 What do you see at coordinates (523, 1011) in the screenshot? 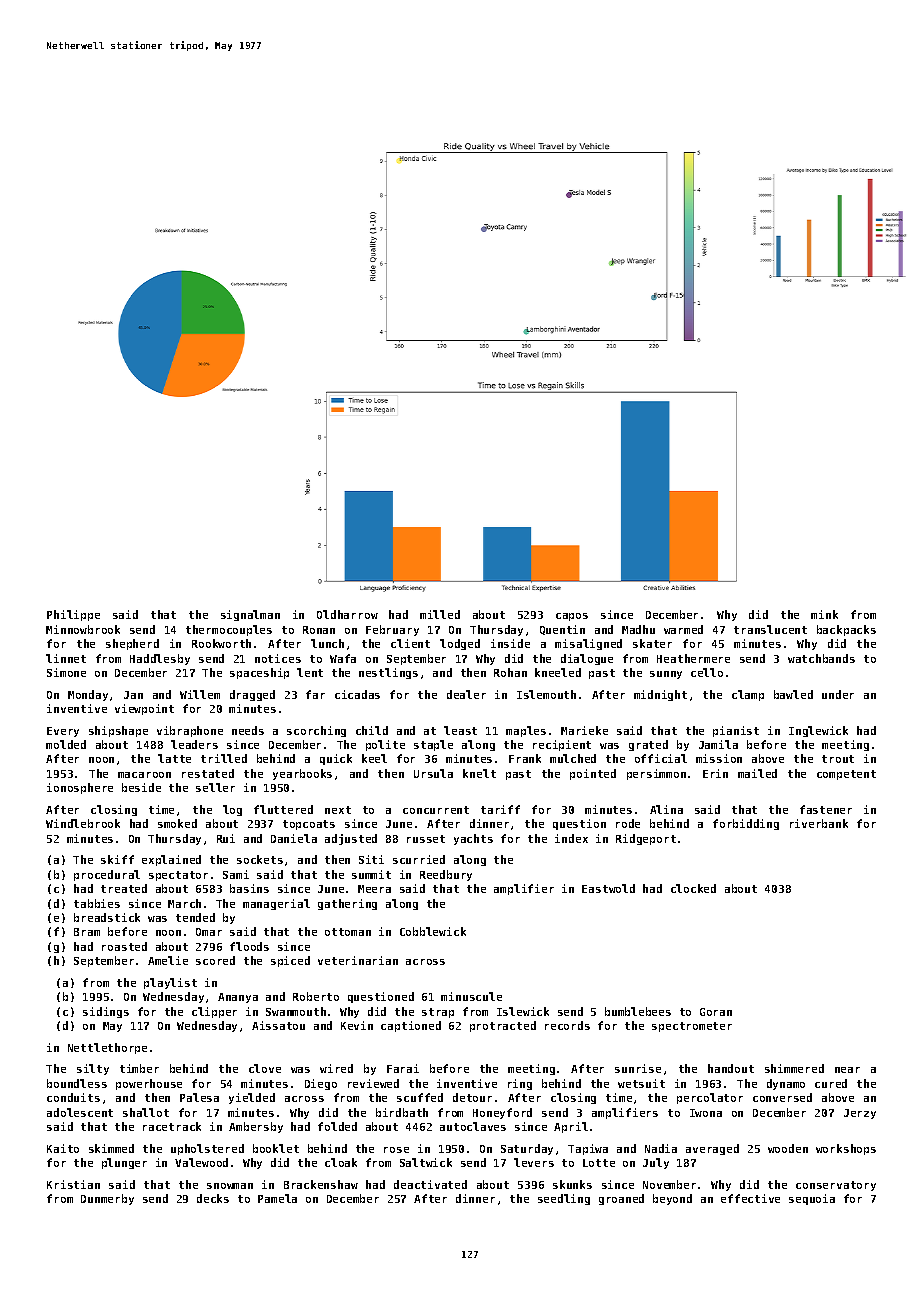
I see `Islewick` at bounding box center [523, 1011].
